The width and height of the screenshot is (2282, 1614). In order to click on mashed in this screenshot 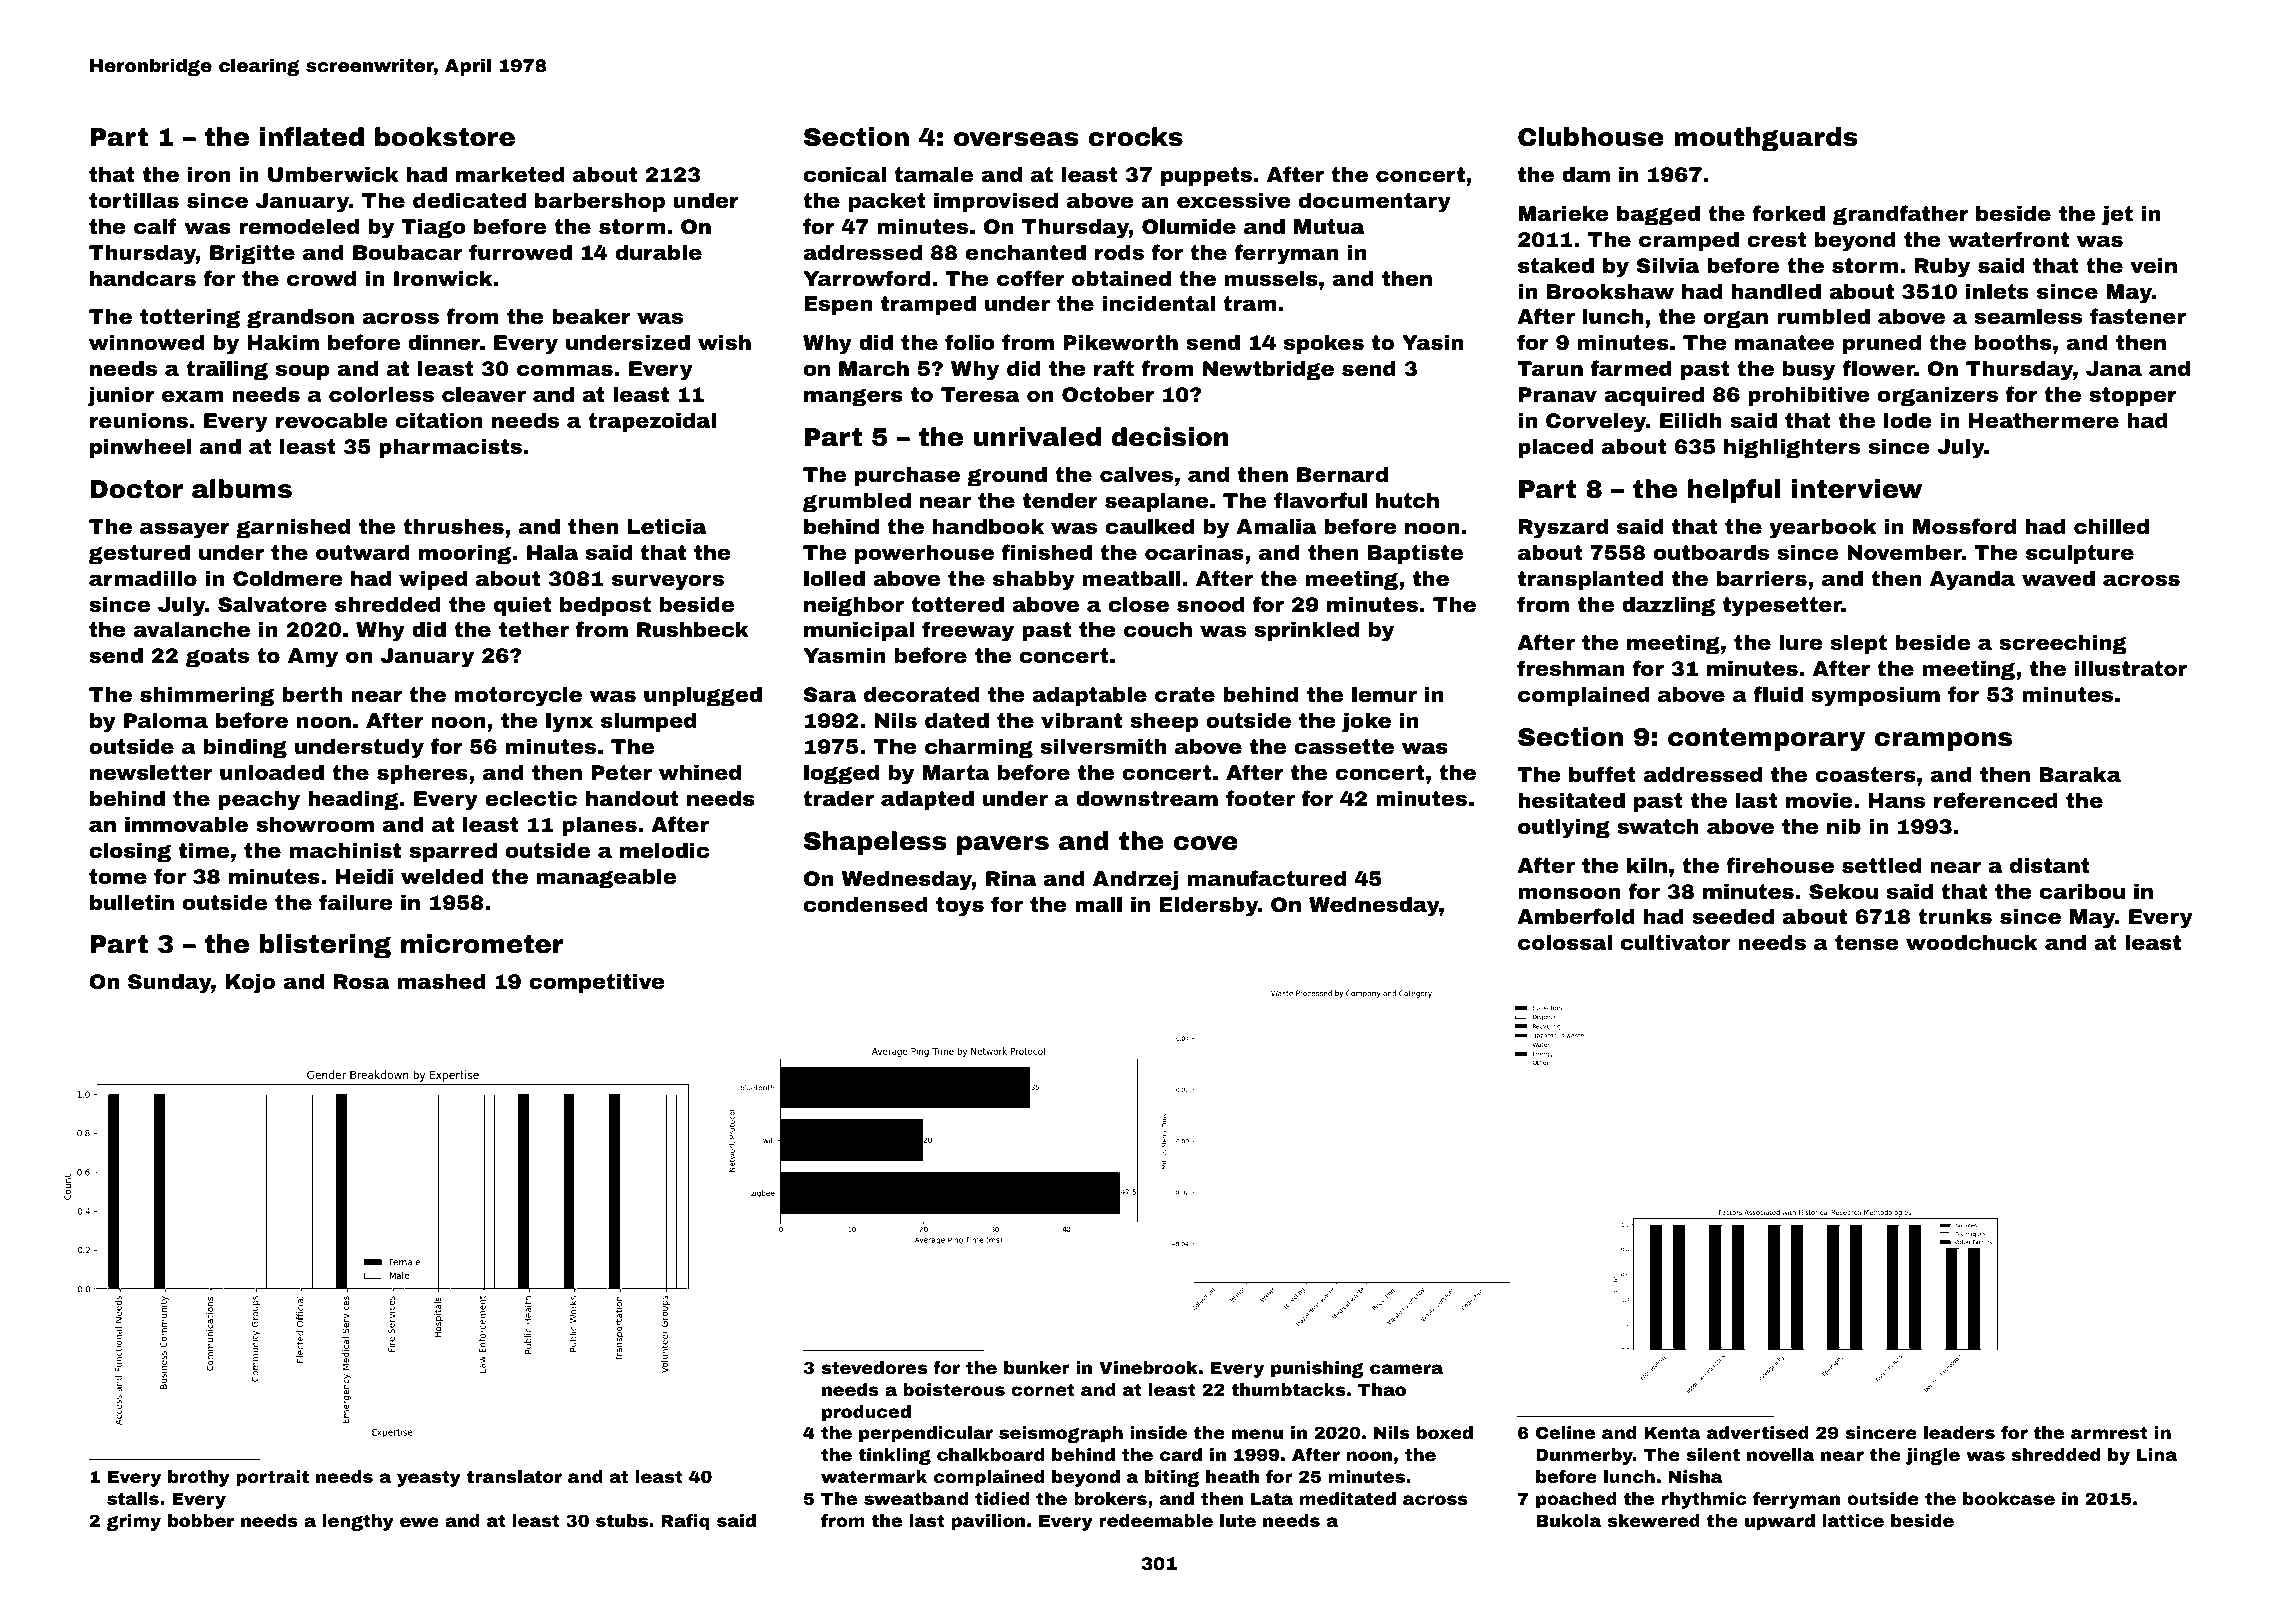, I will do `click(441, 981)`.
